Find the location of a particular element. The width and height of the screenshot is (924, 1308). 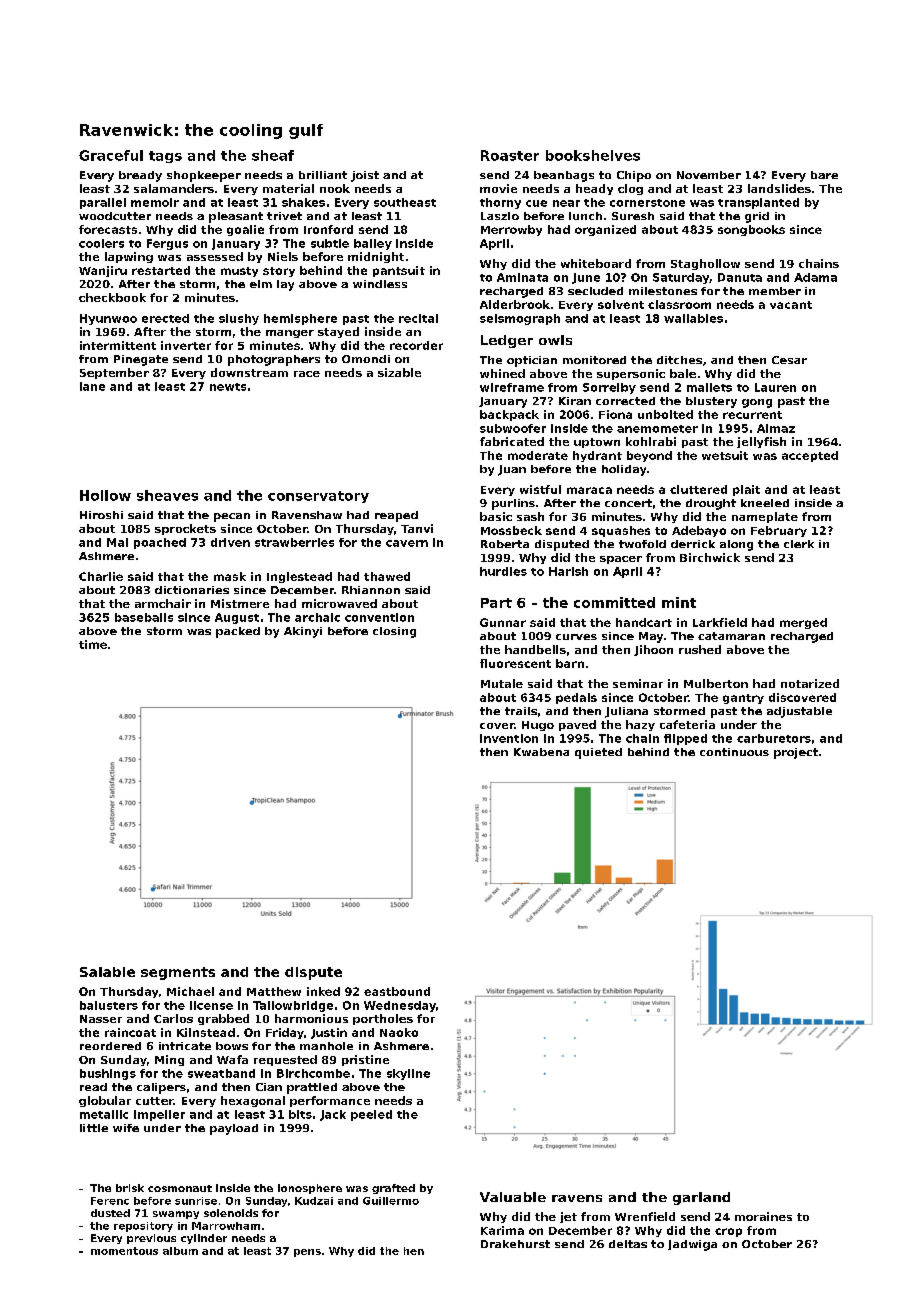

Salable is located at coordinates (107, 972).
